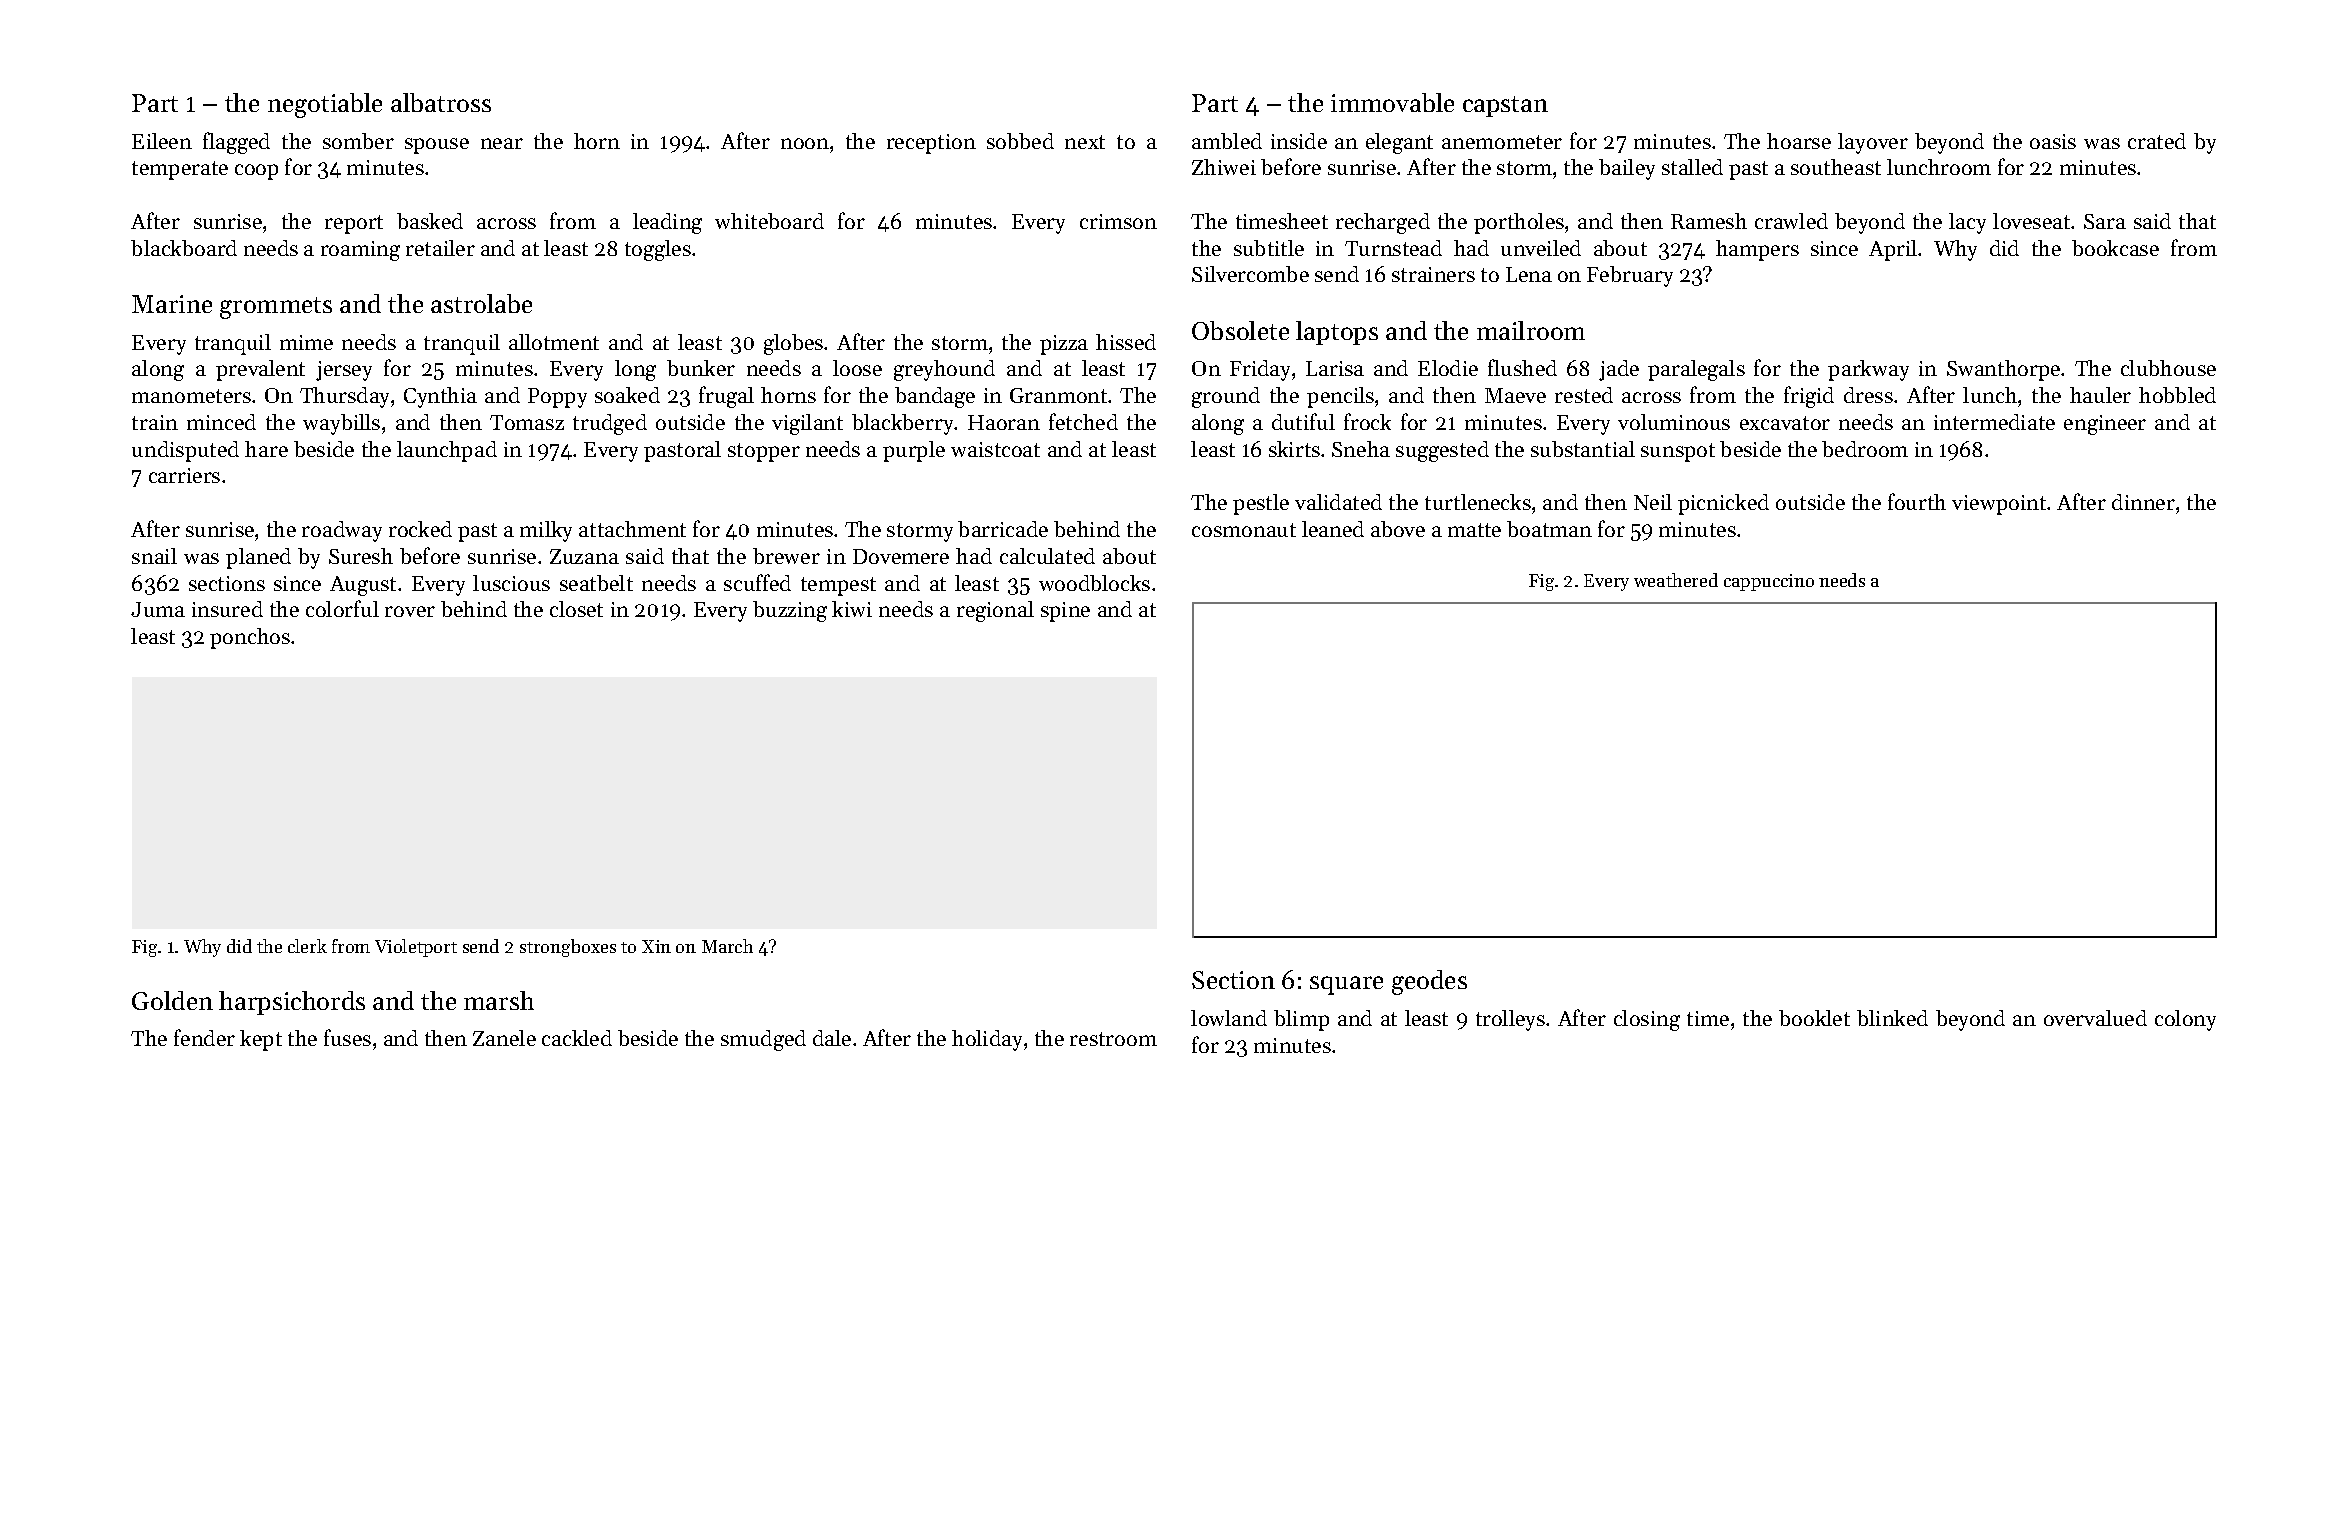 The width and height of the page is (2349, 1520). I want to click on kept, so click(261, 1040).
